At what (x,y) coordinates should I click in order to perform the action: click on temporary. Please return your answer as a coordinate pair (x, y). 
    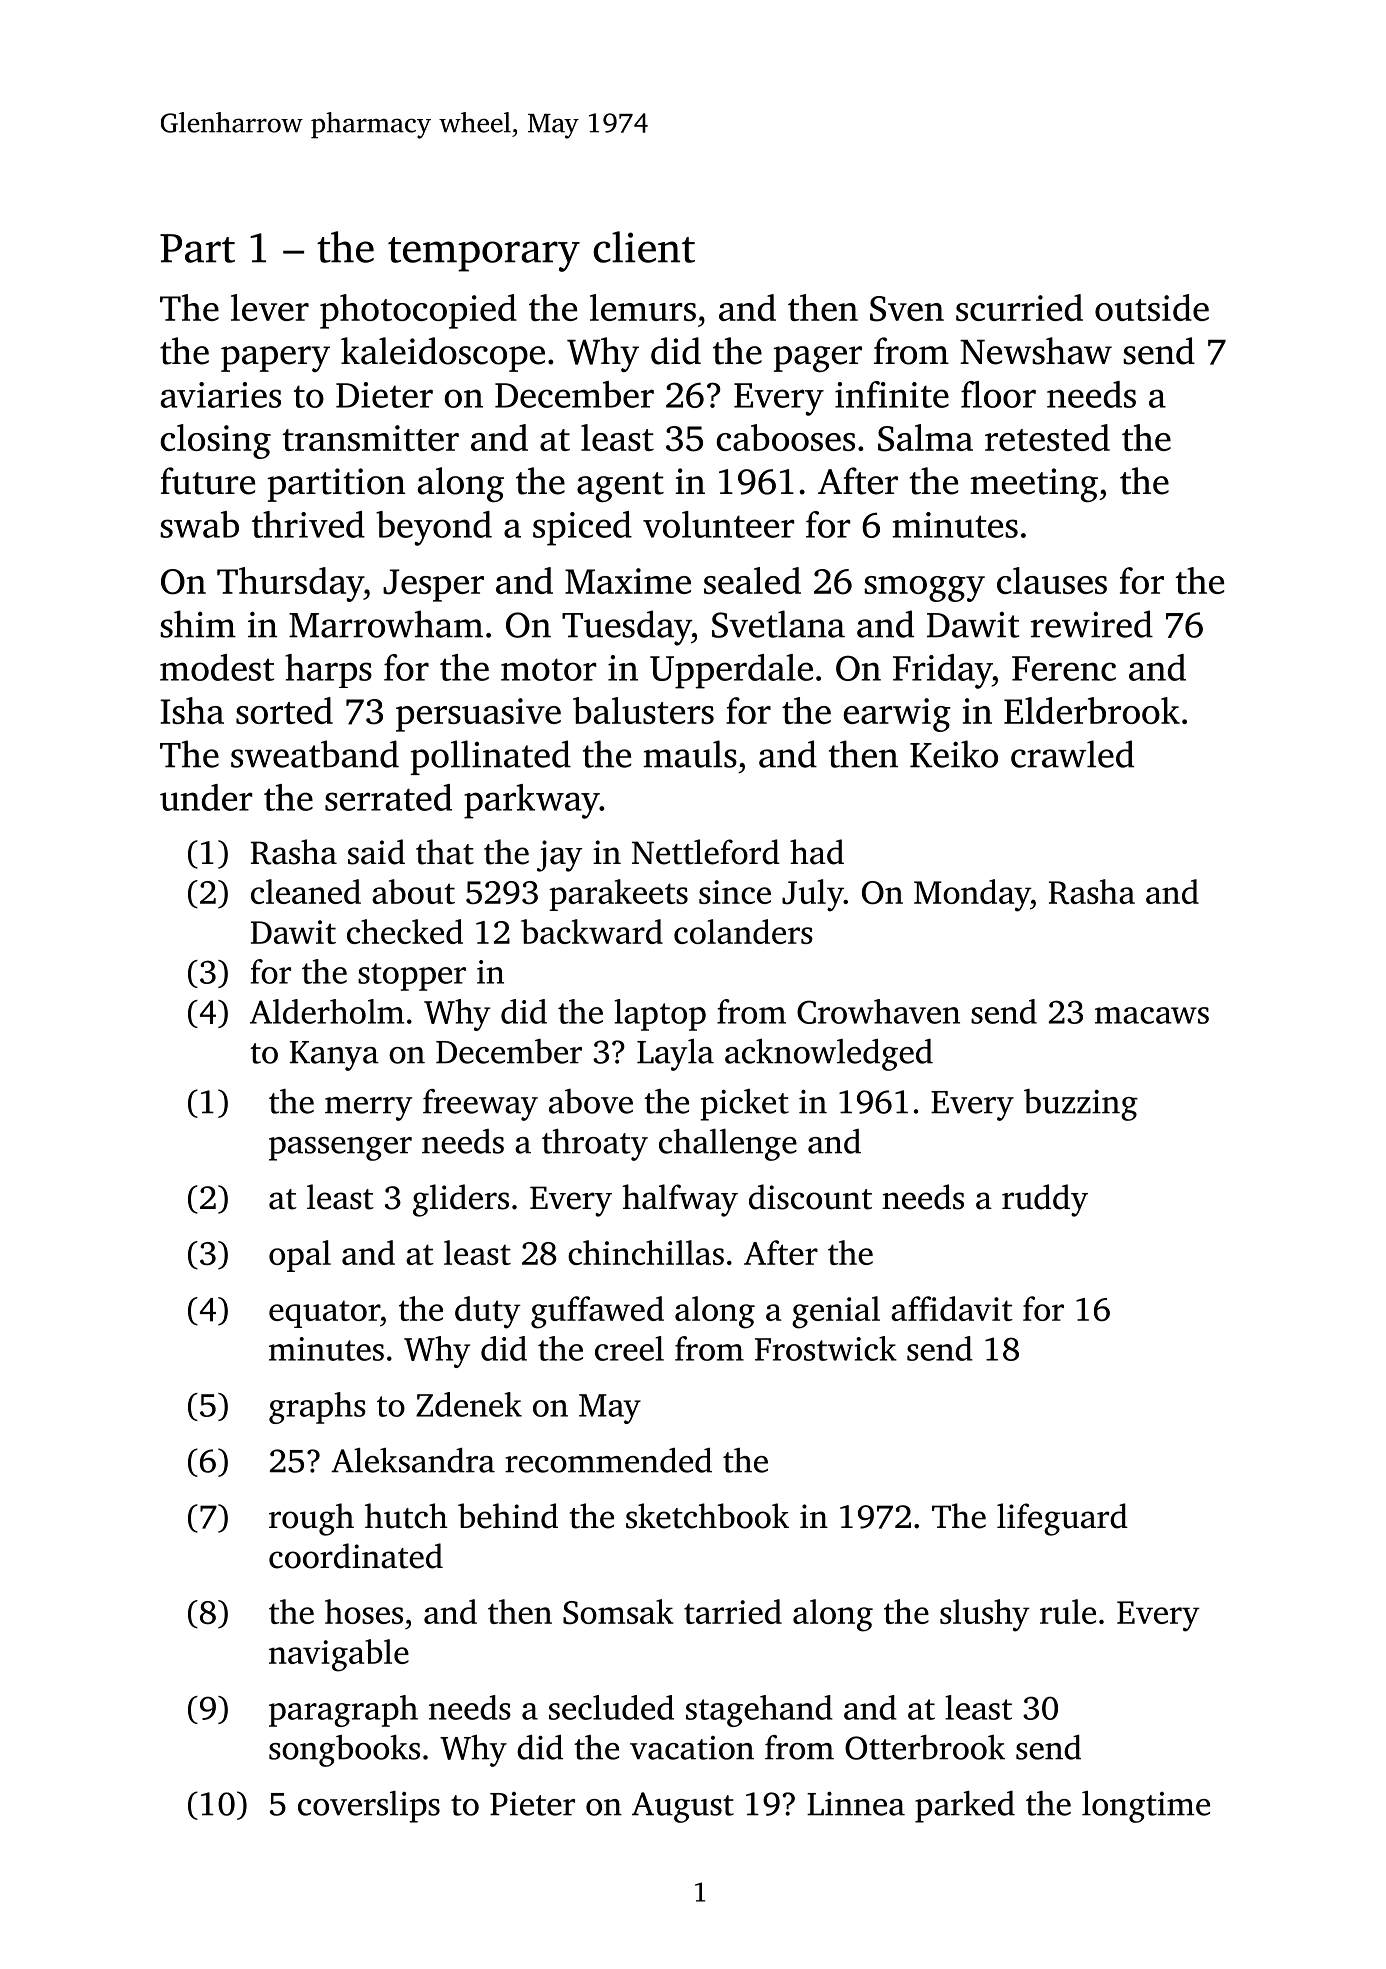
    Looking at the image, I should click on (484, 254).
